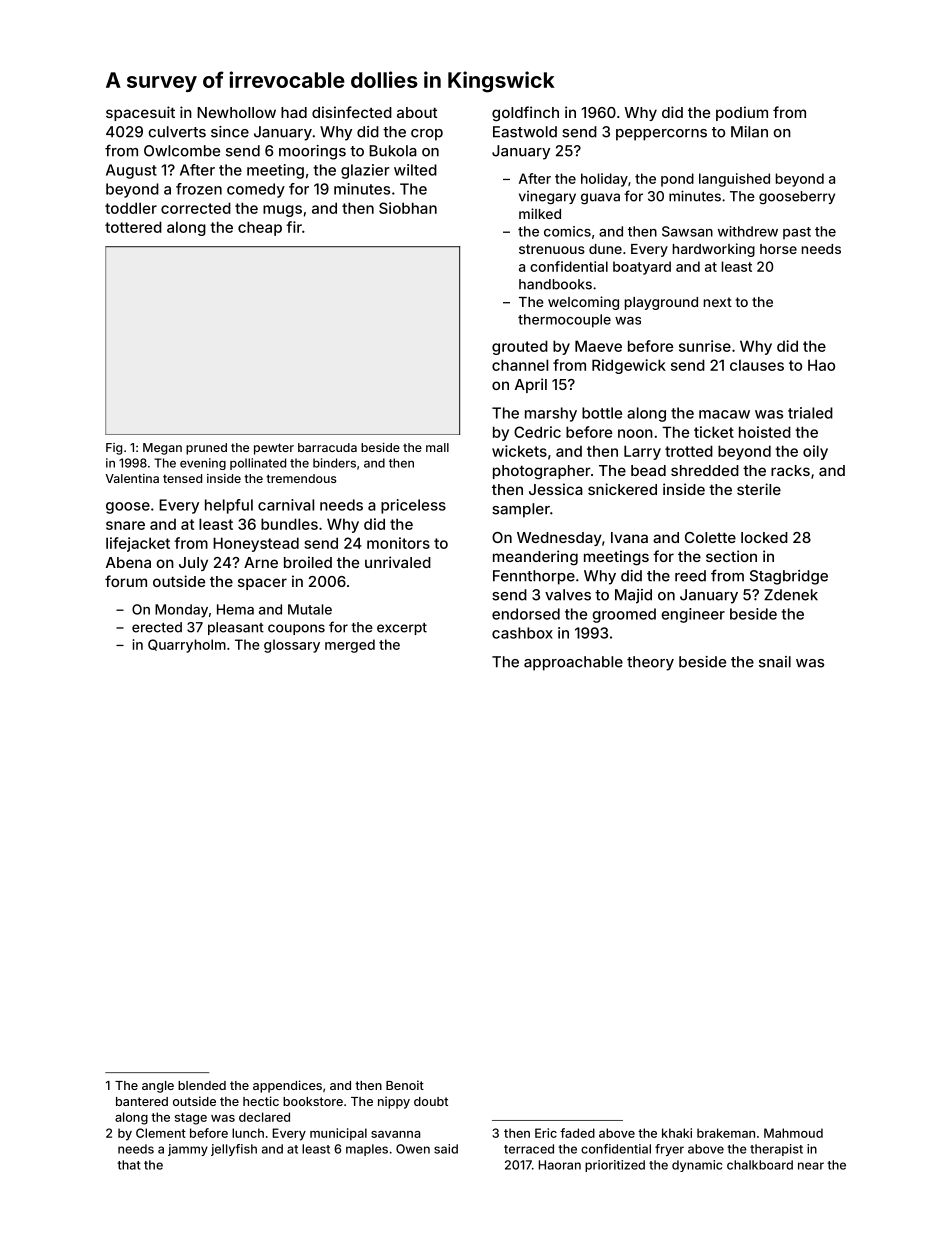 This screenshot has width=952, height=1233. I want to click on theory, so click(650, 663).
